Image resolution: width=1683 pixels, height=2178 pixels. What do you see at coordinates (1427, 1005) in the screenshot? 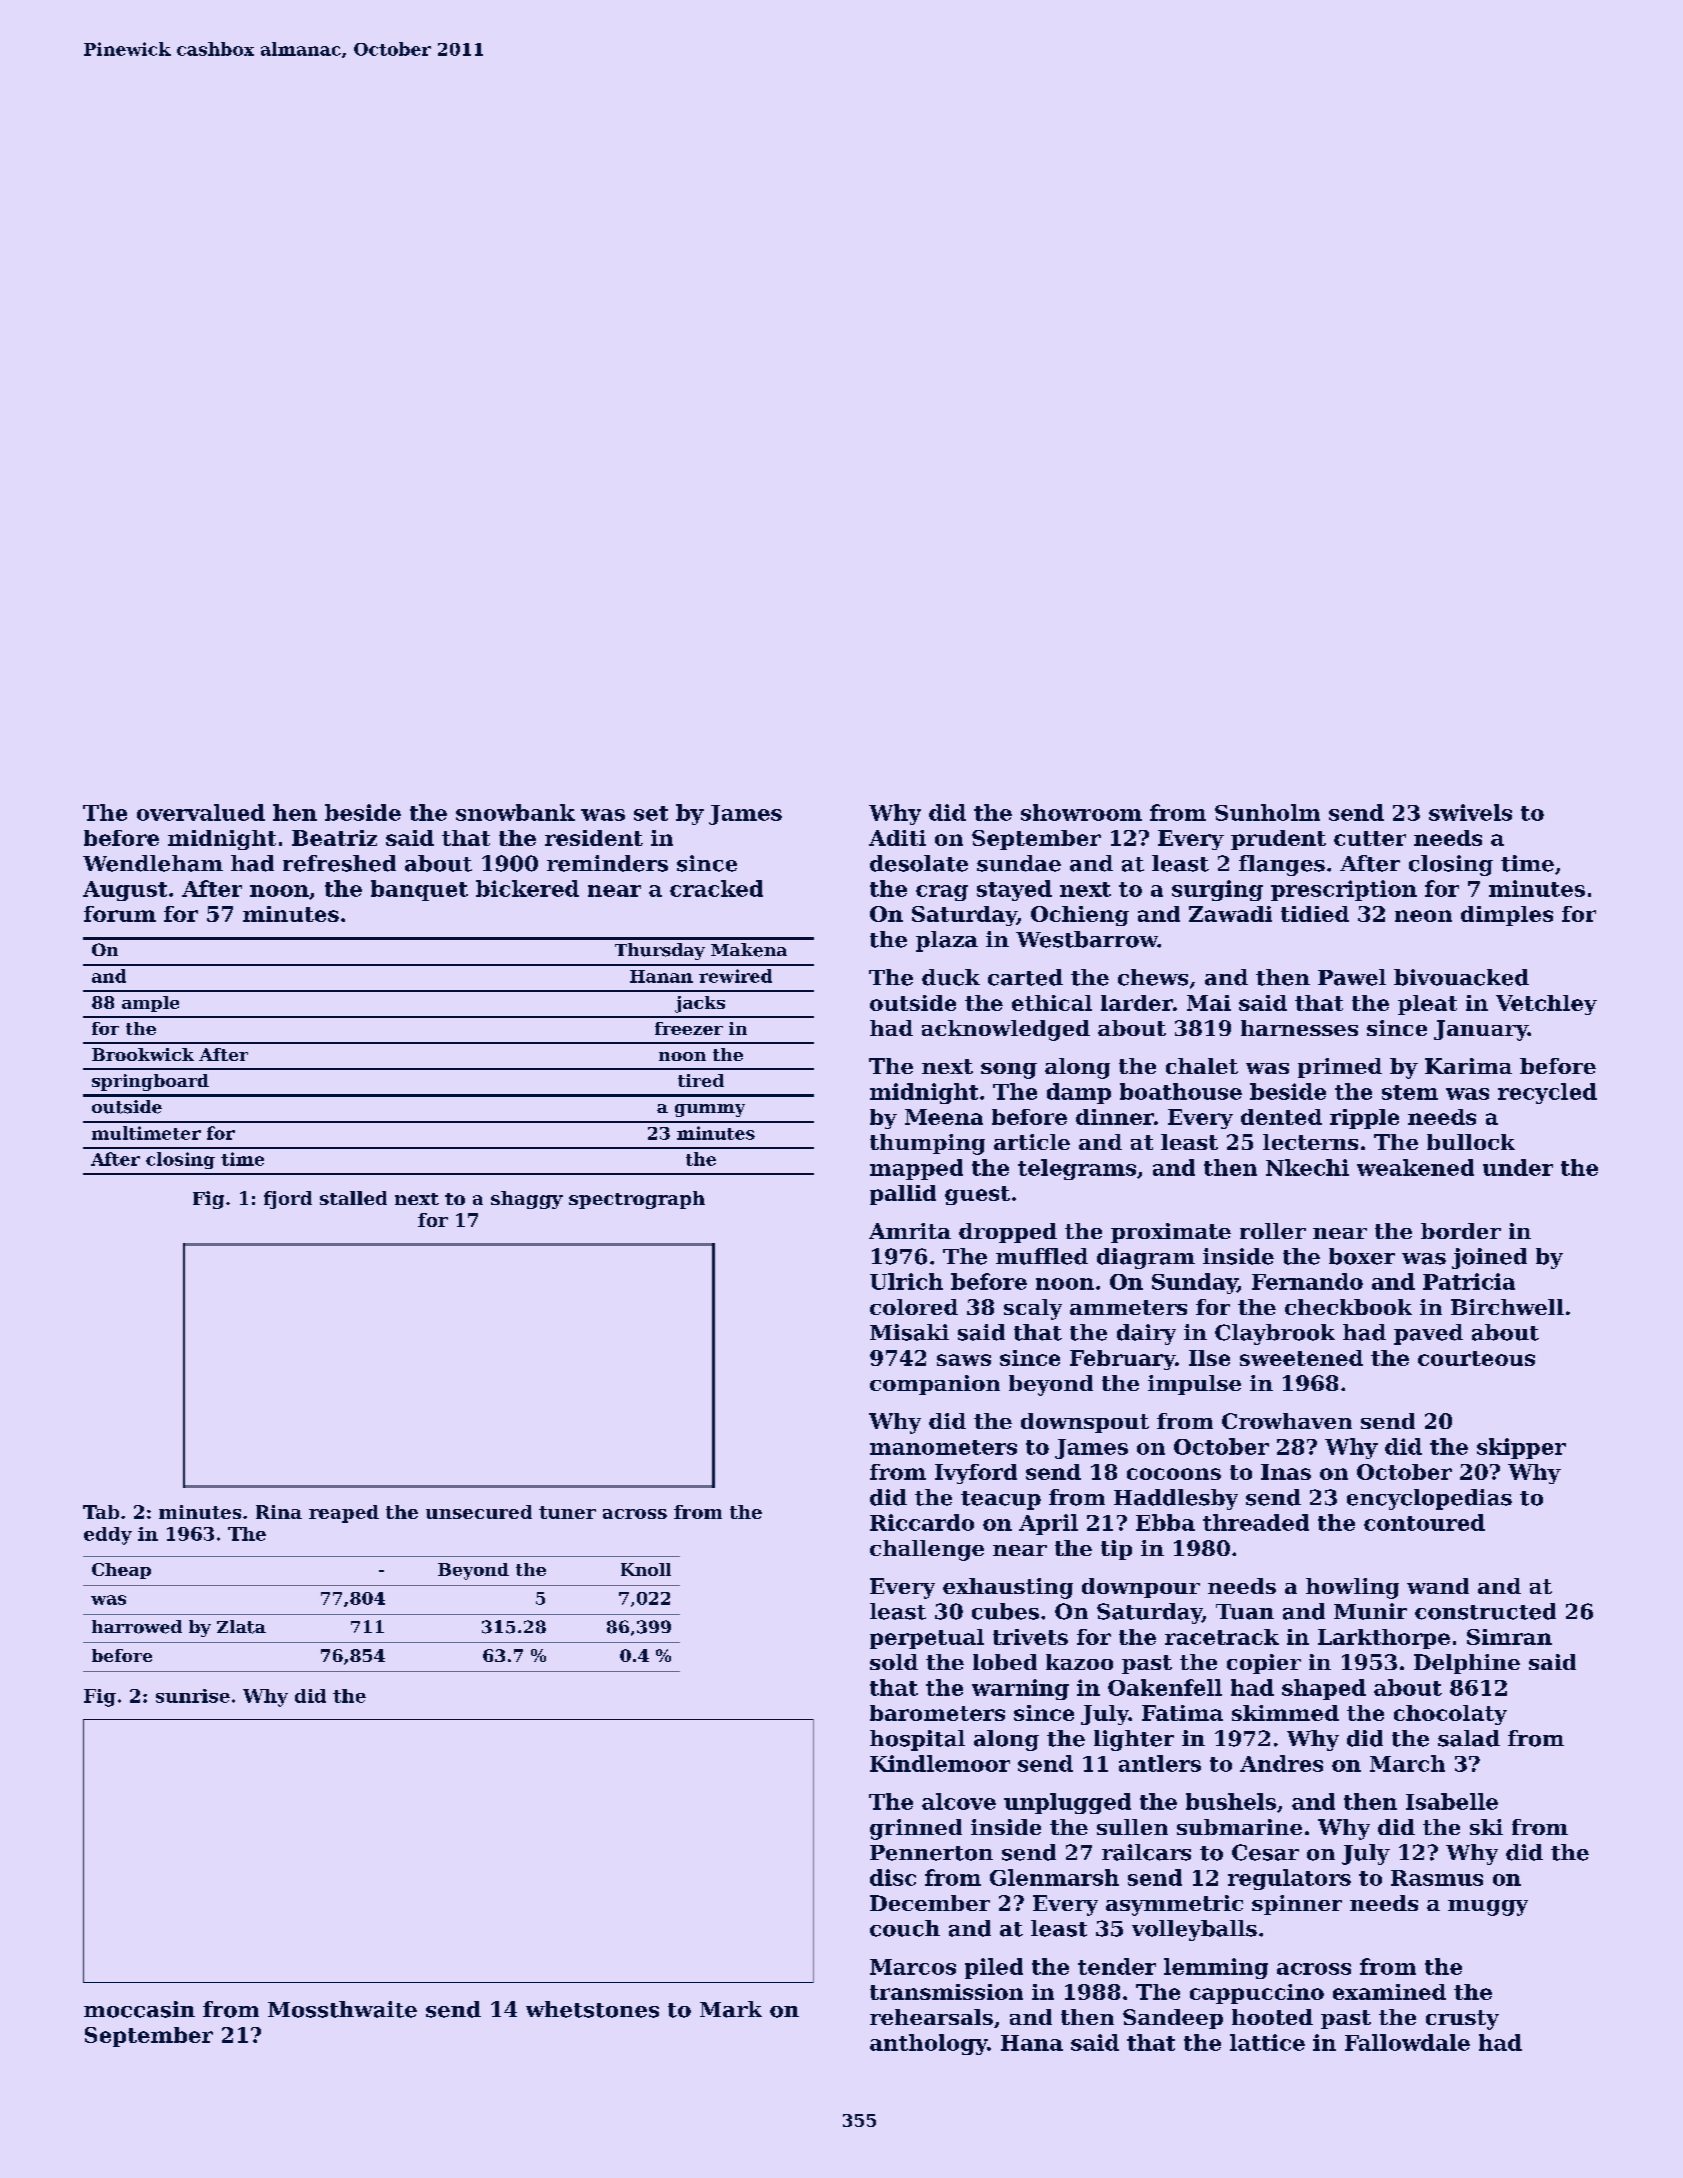
I see `pleat` at bounding box center [1427, 1005].
